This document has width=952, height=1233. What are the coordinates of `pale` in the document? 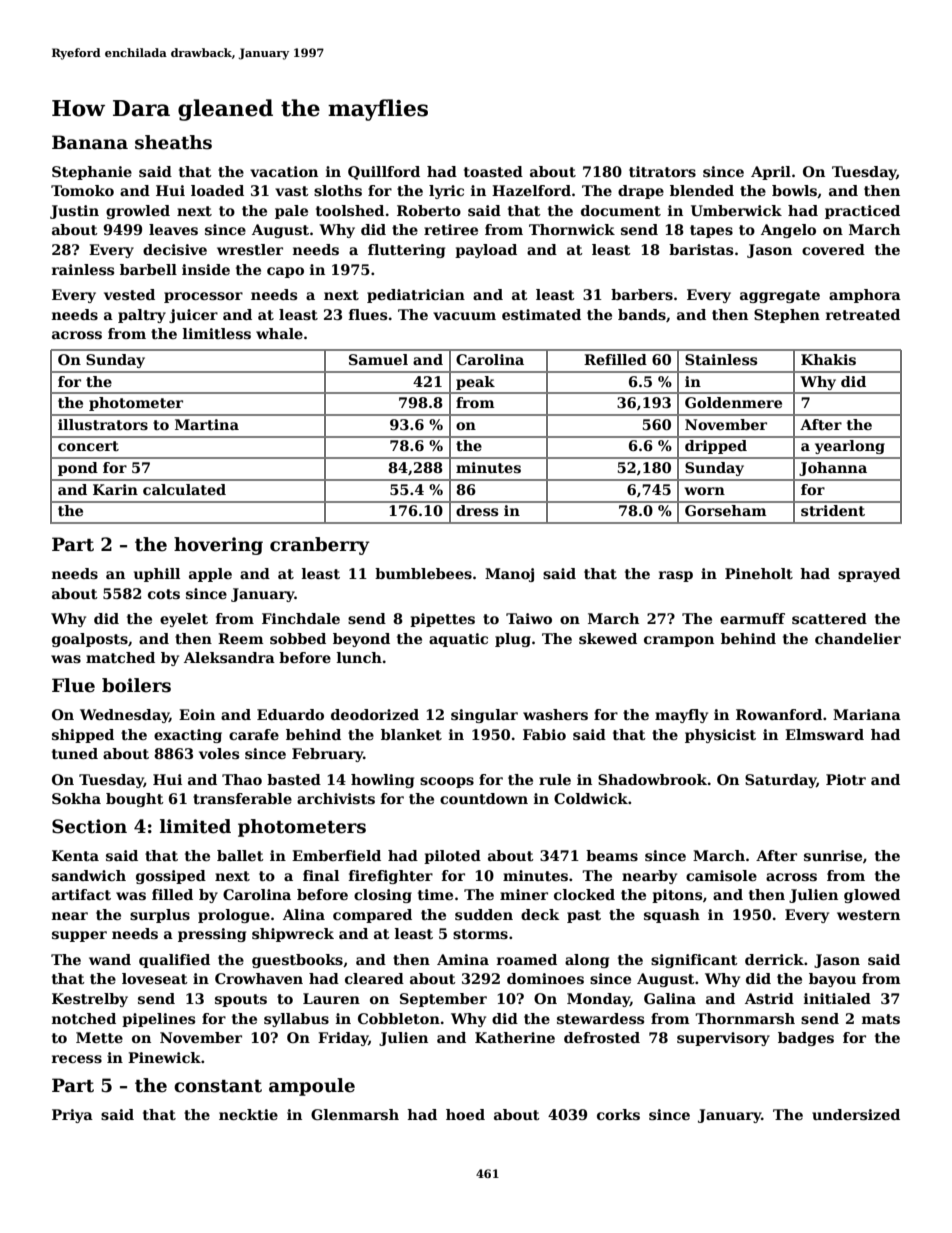 It's located at (291, 212).
